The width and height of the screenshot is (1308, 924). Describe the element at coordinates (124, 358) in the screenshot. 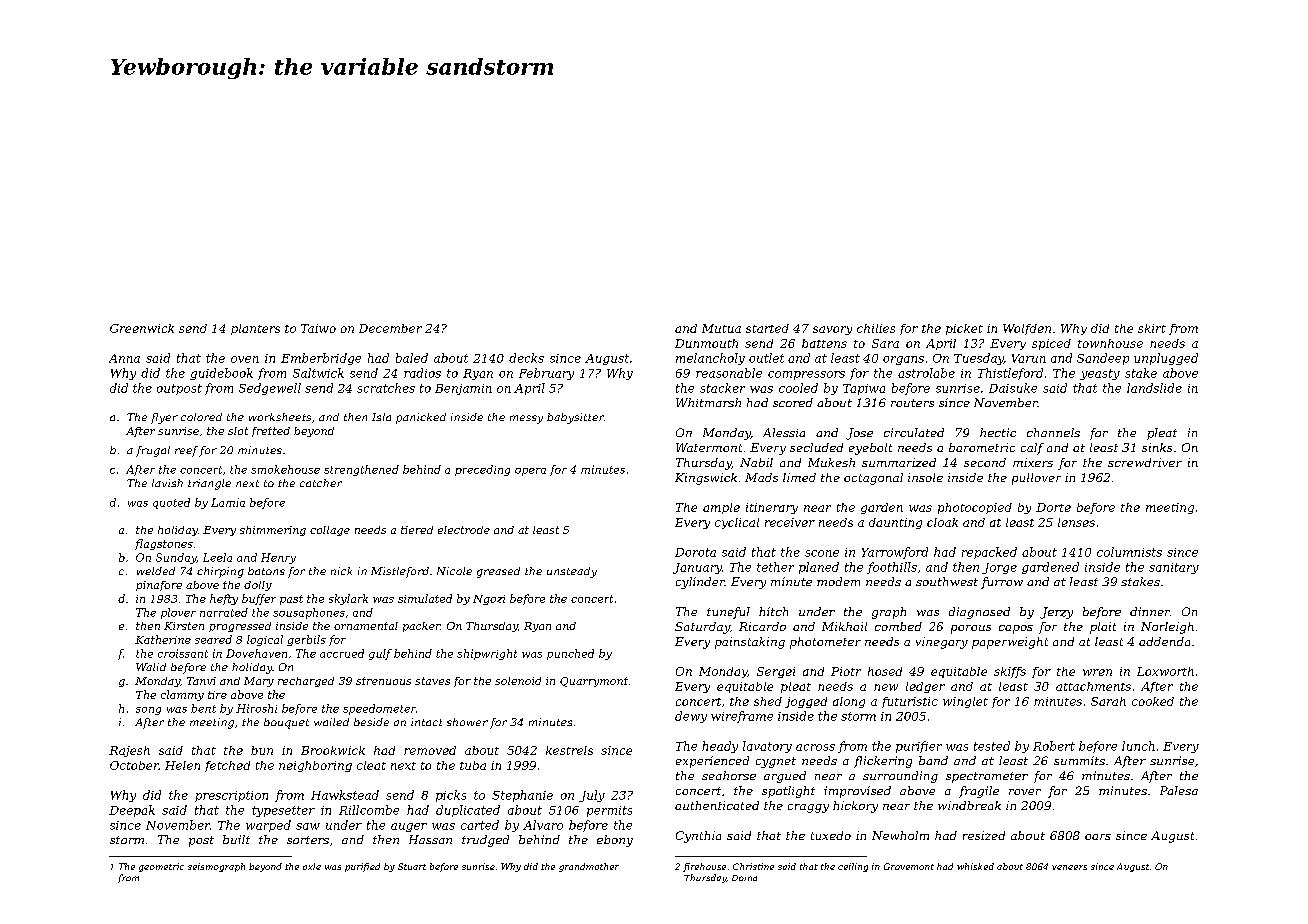

I see `Anna` at that location.
